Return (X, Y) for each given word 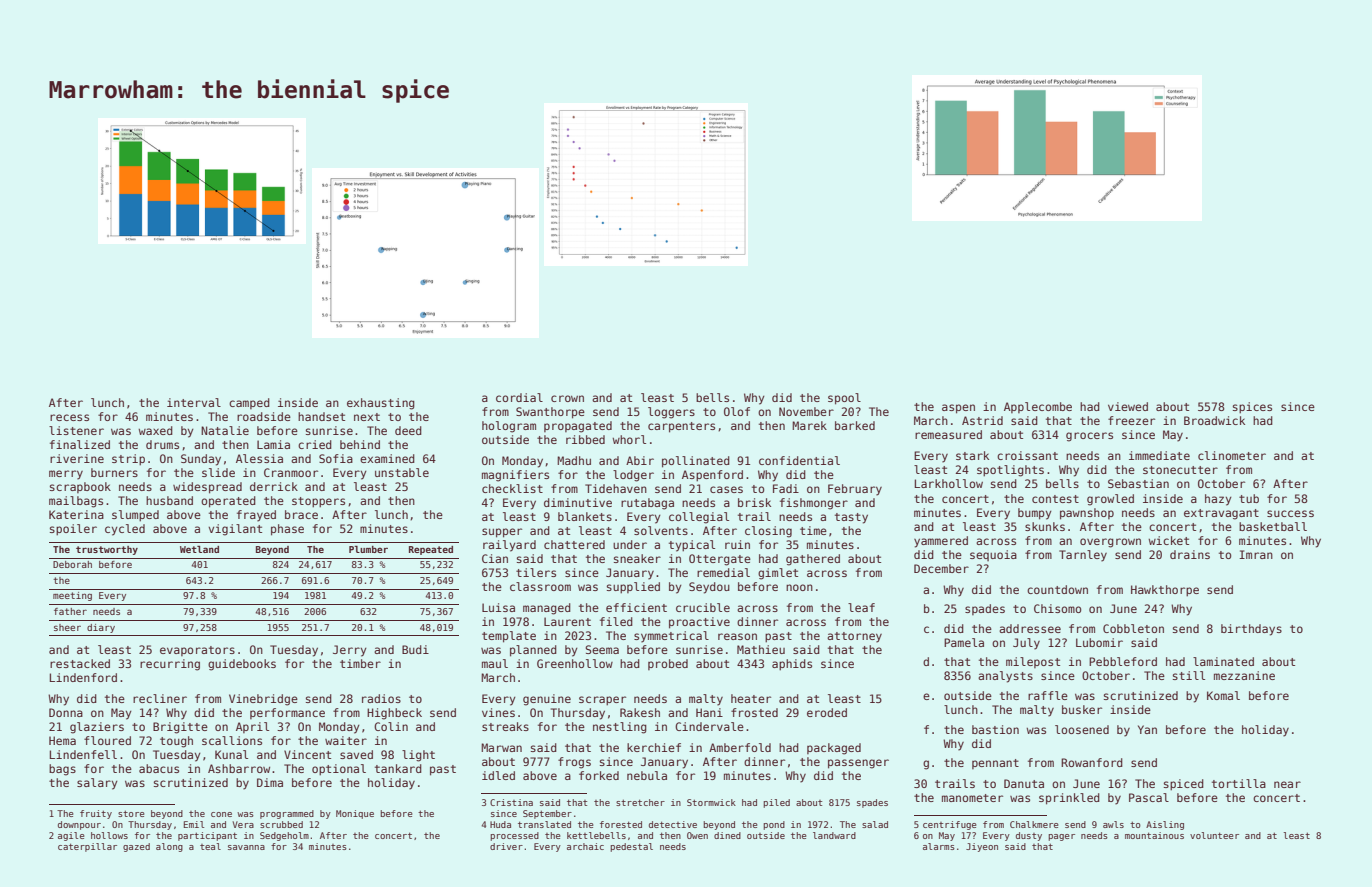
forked (599, 775)
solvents (661, 530)
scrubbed (281, 824)
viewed (1128, 406)
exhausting (381, 404)
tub (1249, 498)
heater (751, 698)
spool (844, 399)
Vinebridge (263, 700)
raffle (1048, 695)
